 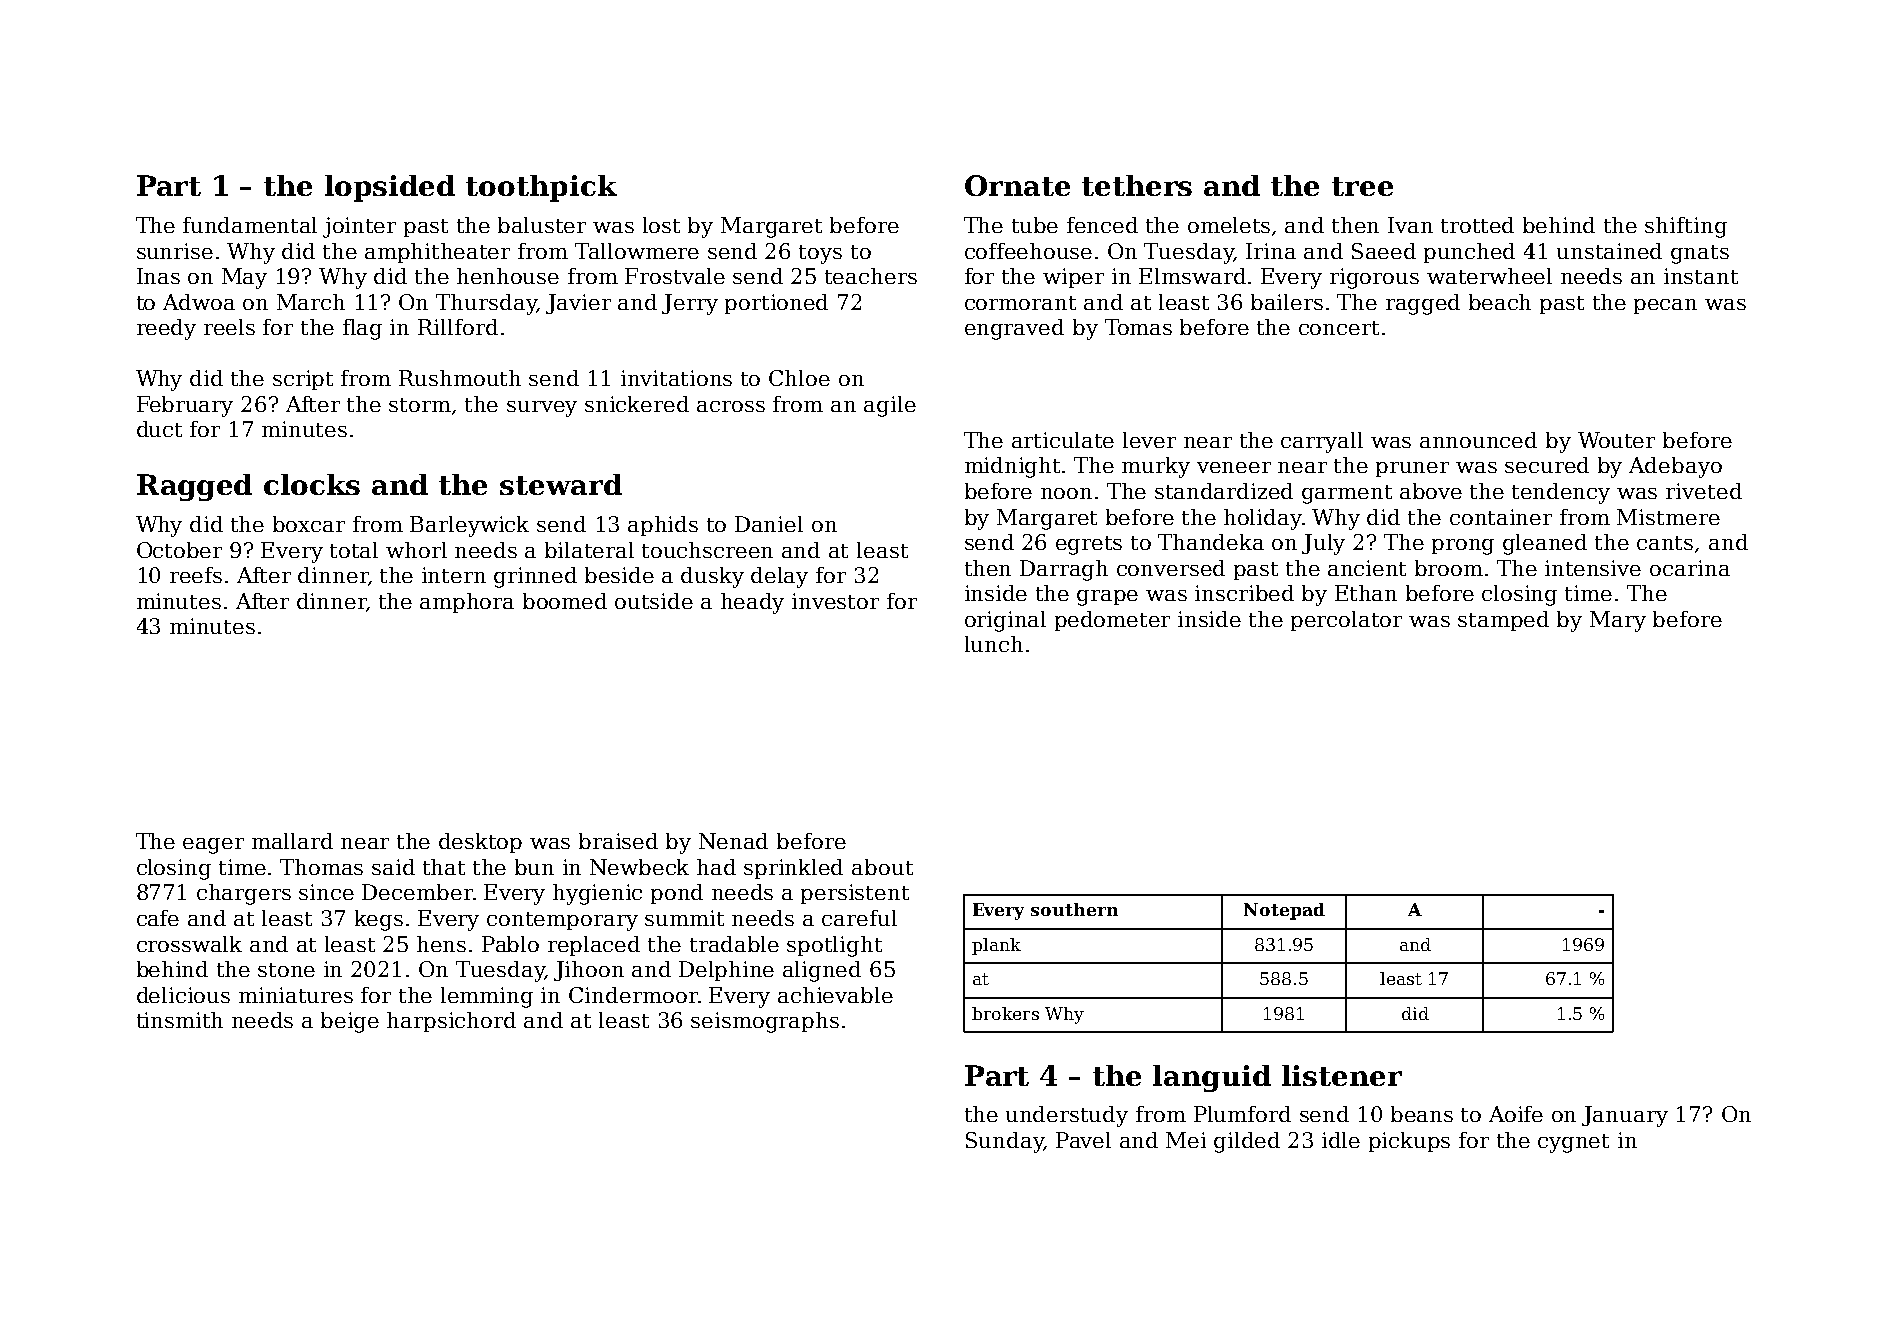 I want to click on amphora, so click(x=467, y=603).
